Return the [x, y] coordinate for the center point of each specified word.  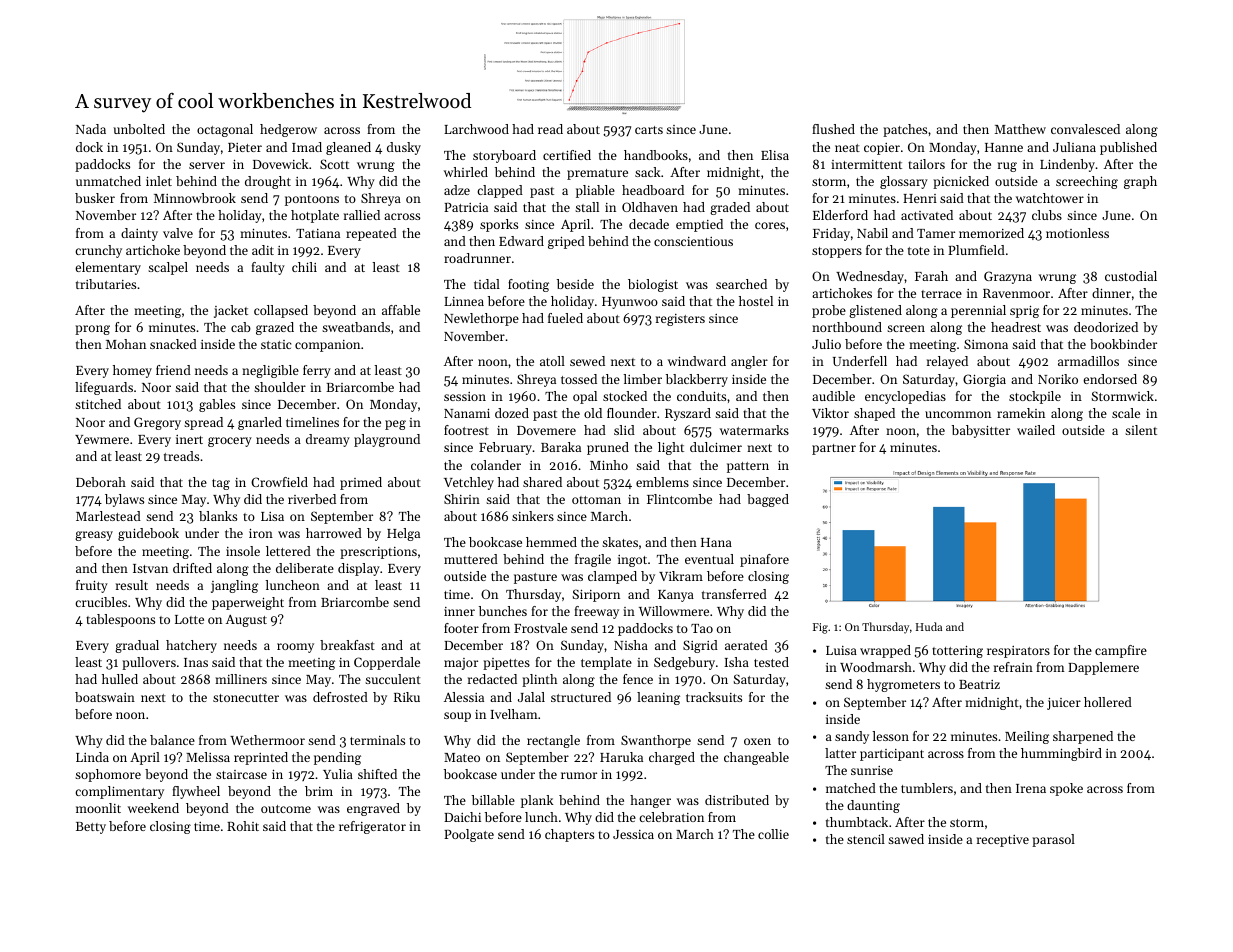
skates [620, 542]
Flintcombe [679, 499]
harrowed [334, 533]
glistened [875, 311]
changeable [756, 758]
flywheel [196, 792]
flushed [833, 129]
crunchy [98, 251]
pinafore [764, 560]
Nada [91, 129]
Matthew [1020, 129]
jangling [234, 586]
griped [566, 242]
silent [1141, 430]
